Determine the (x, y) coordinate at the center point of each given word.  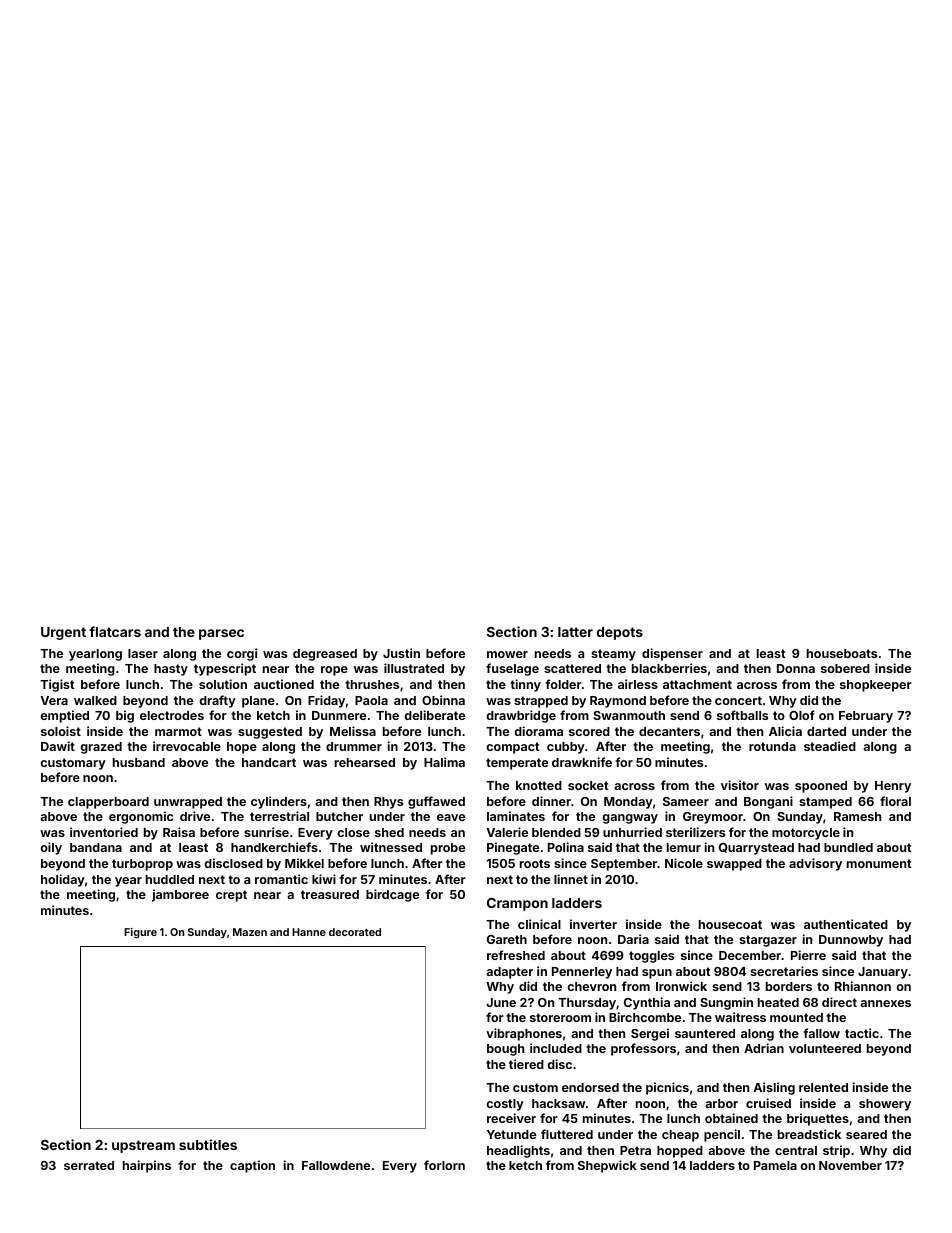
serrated (89, 1165)
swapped (734, 865)
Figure (140, 933)
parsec (221, 634)
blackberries (669, 668)
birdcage (392, 895)
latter (575, 632)
